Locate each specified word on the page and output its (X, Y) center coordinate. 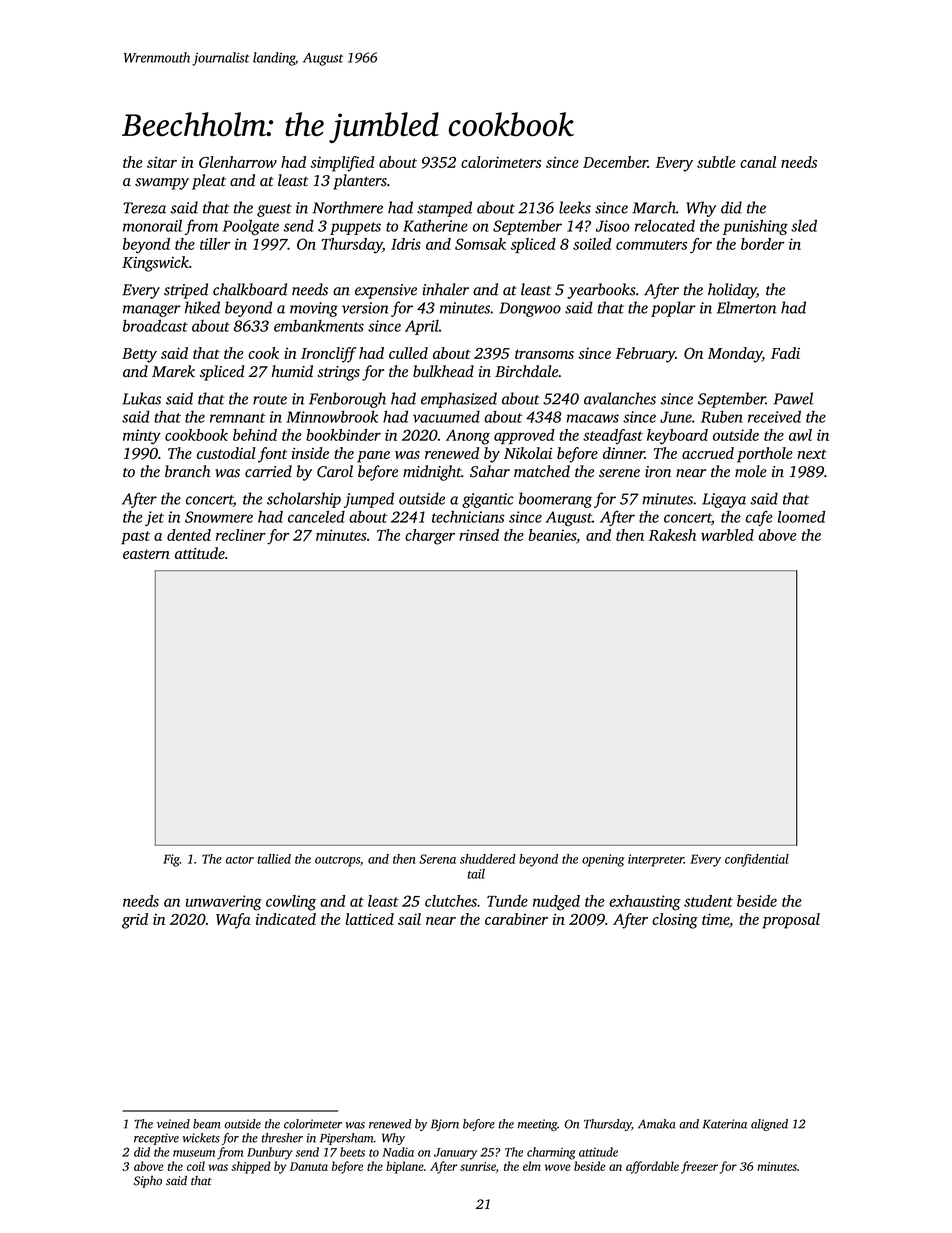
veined (173, 1124)
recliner (241, 535)
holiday (732, 291)
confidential (757, 860)
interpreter (656, 860)
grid (135, 921)
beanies (552, 535)
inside (310, 453)
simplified (342, 164)
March (654, 207)
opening (603, 860)
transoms (544, 354)
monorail (152, 225)
